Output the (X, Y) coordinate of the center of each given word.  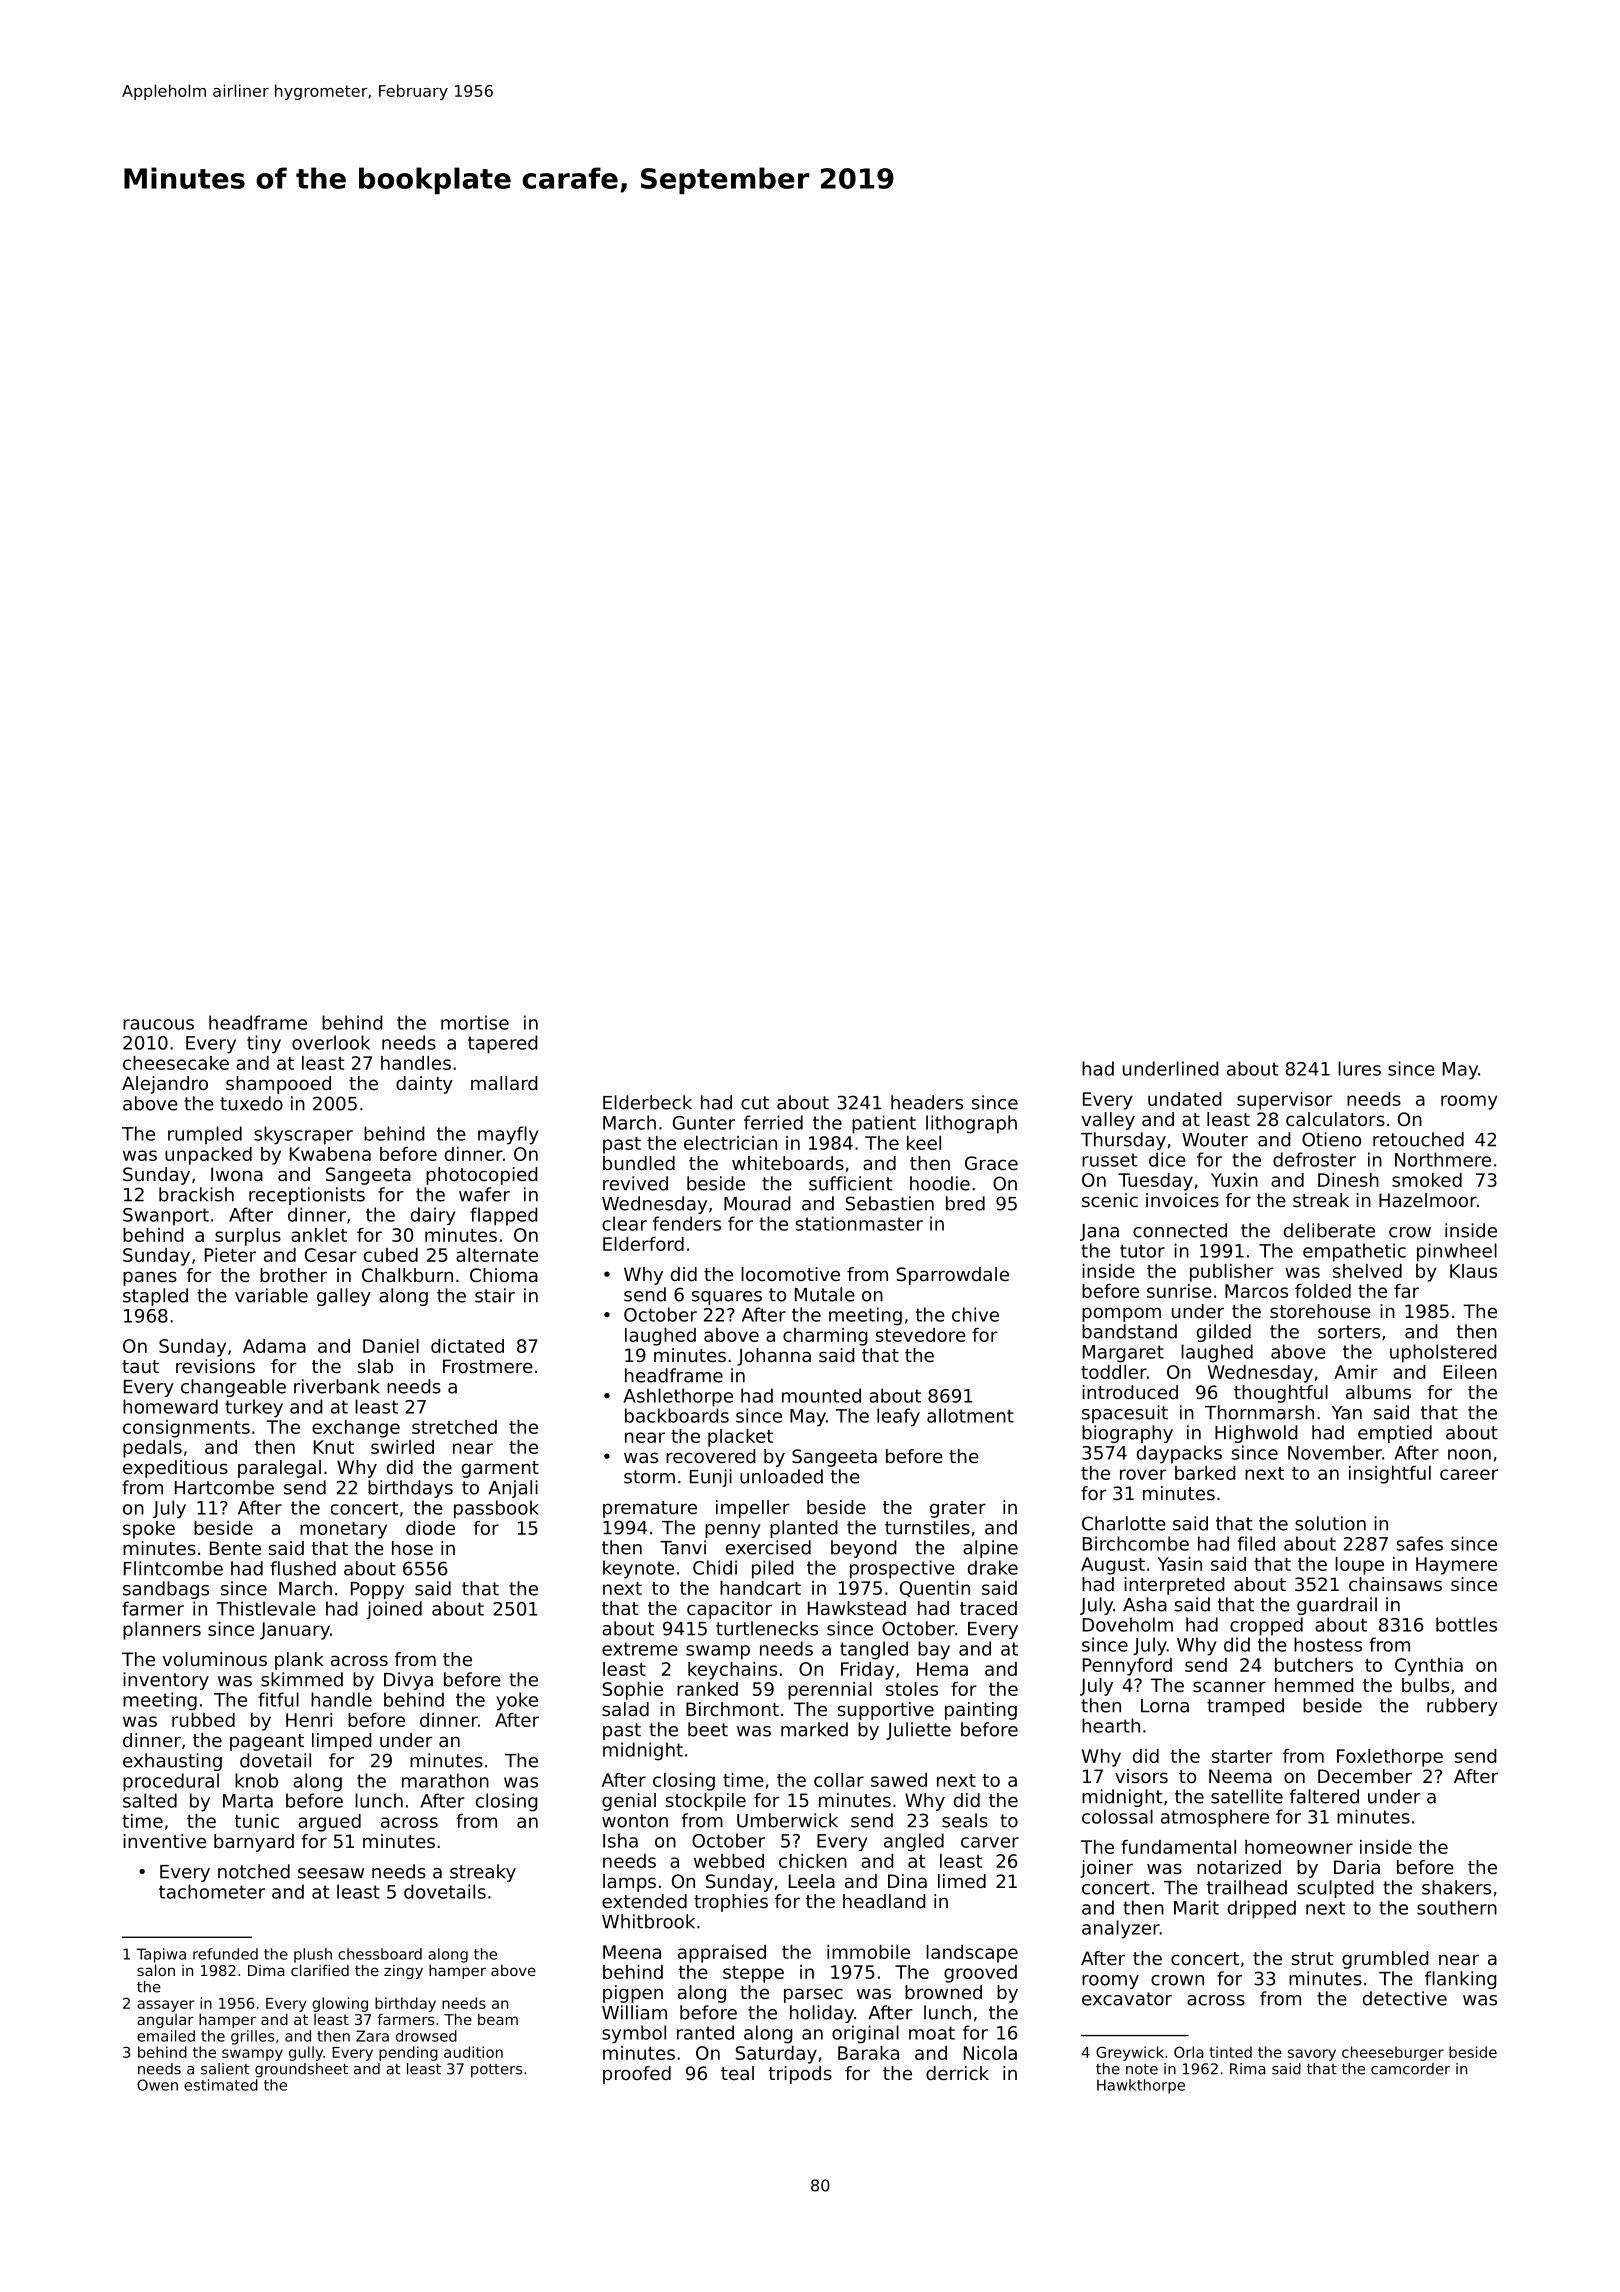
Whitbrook (648, 1921)
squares (727, 1298)
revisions (215, 1366)
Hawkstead (857, 1608)
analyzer (1121, 1929)
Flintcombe (173, 1568)
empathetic (1354, 1252)
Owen (157, 2085)
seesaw (331, 1873)
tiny (264, 1044)
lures (1359, 1068)
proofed (637, 2075)
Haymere (1456, 1566)
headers (927, 1102)
